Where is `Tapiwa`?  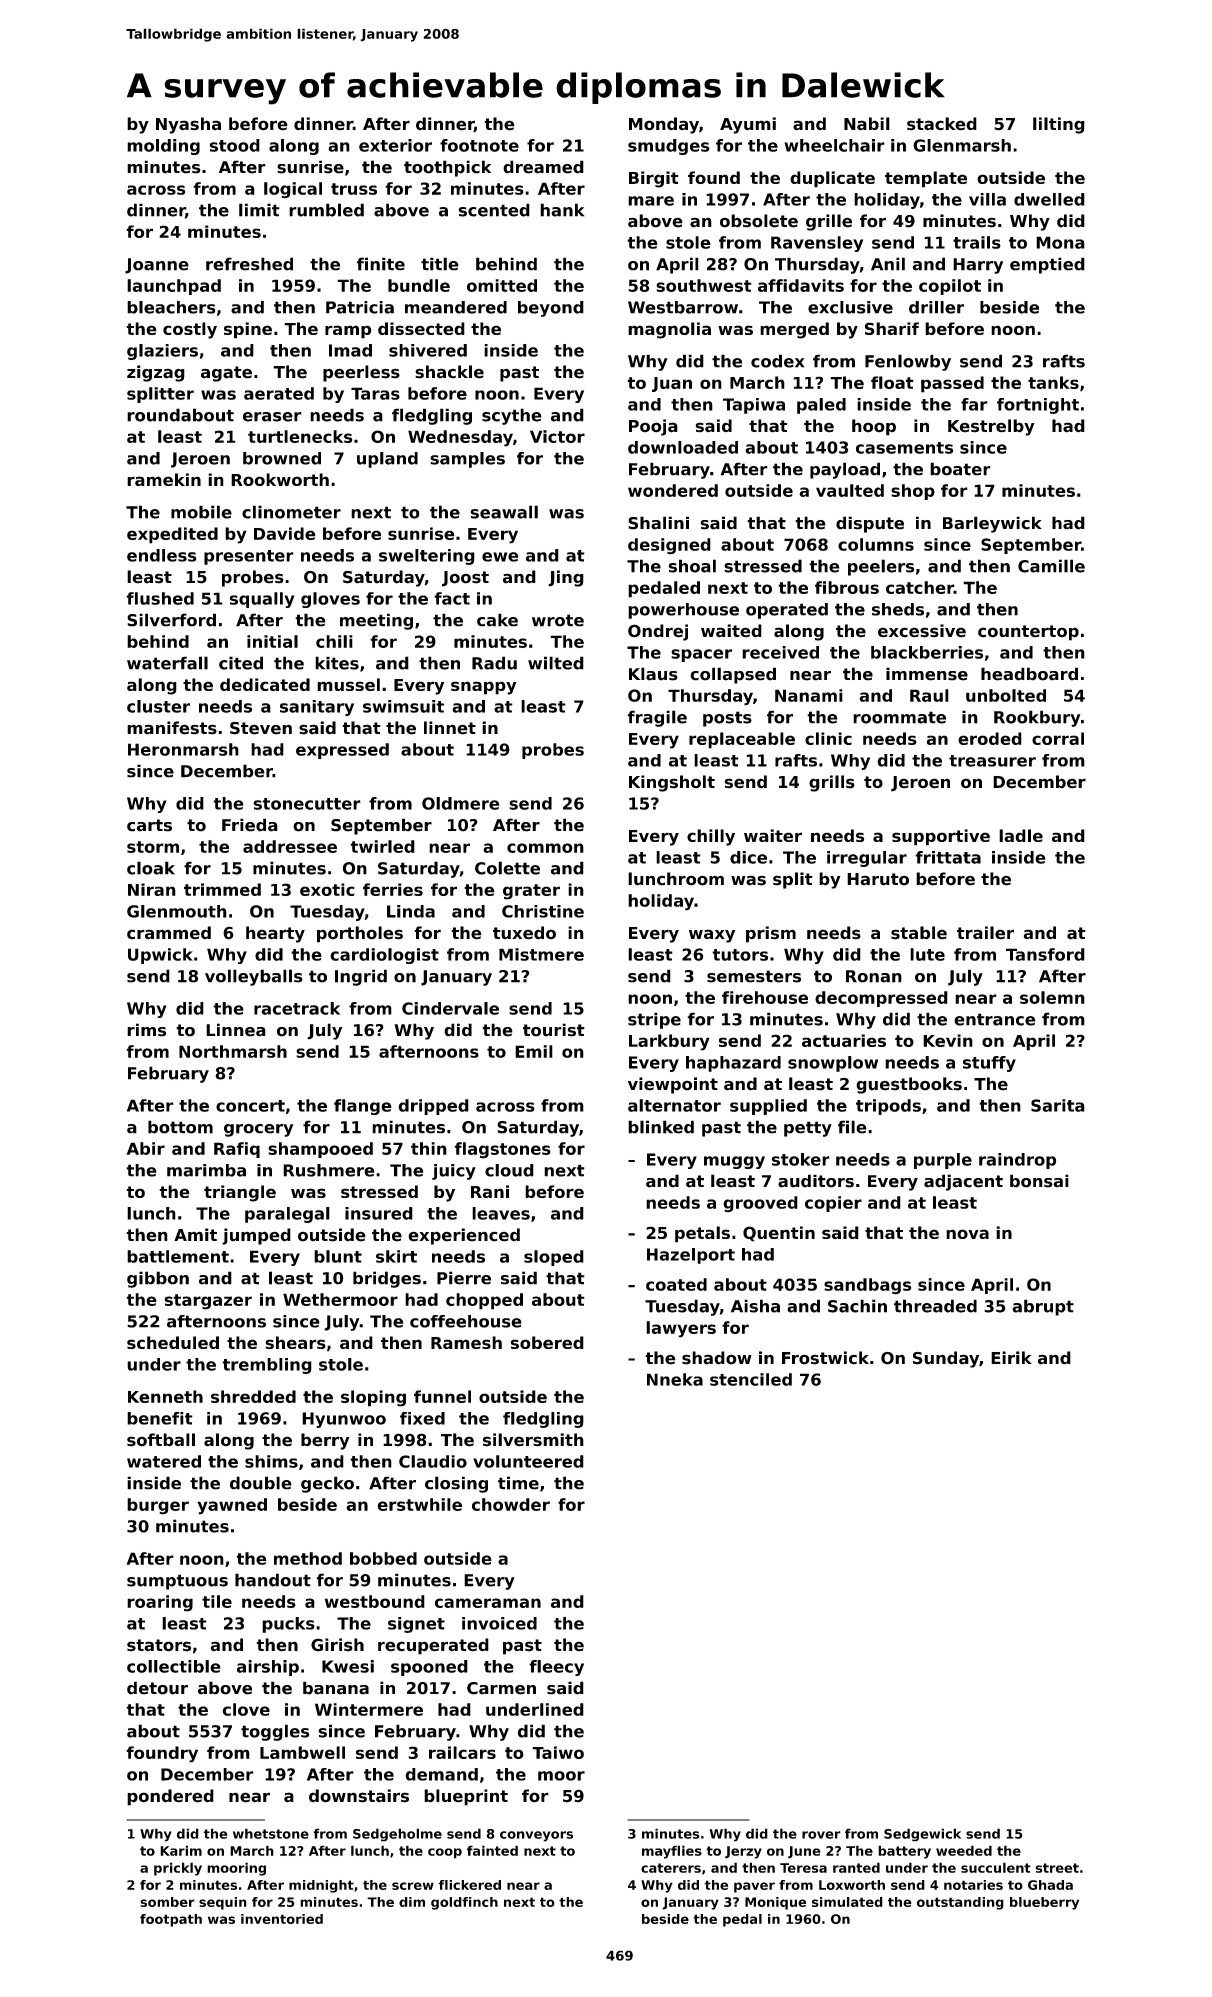
Tapiwa is located at coordinates (754, 406).
